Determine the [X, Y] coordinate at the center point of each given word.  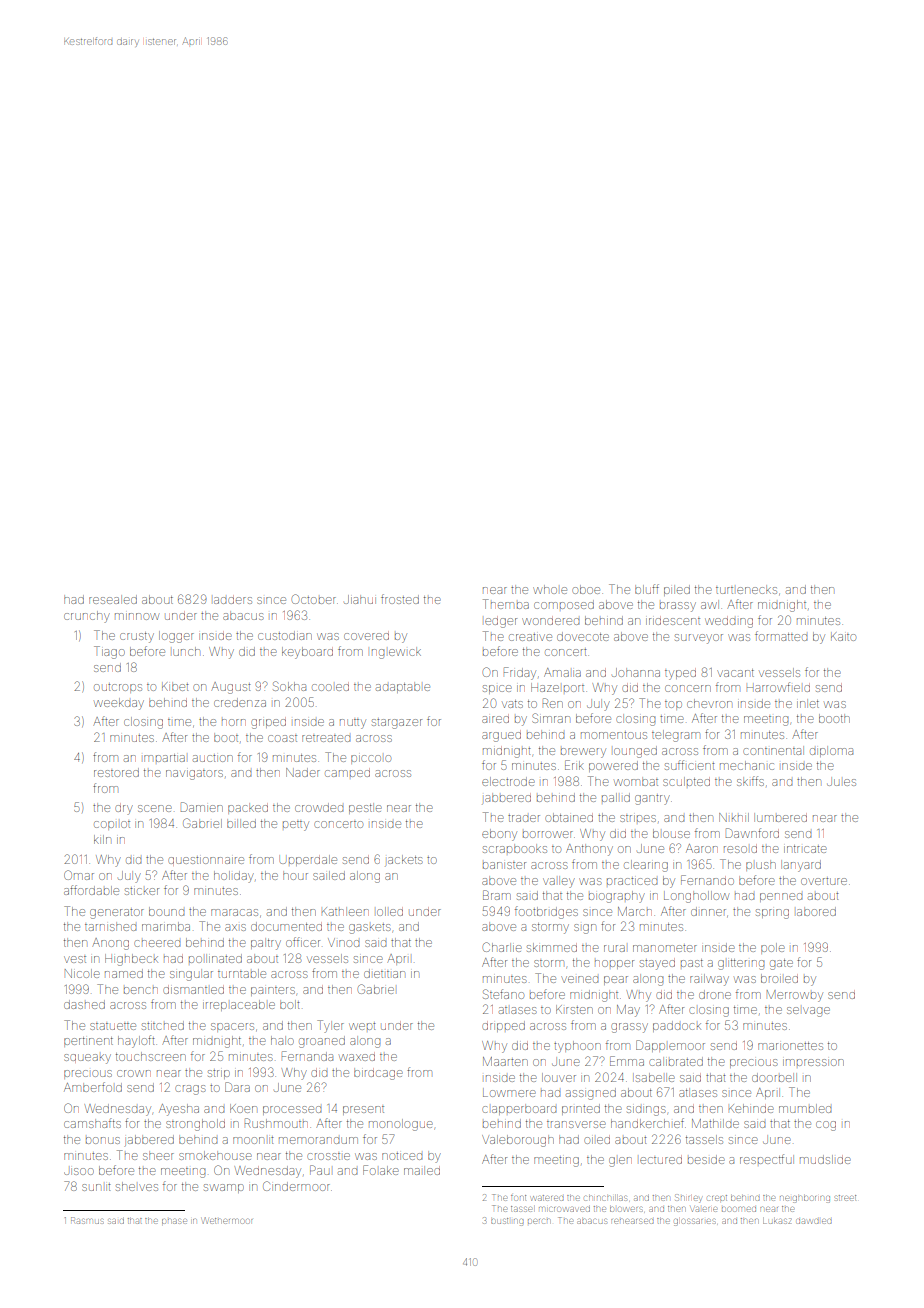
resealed [113, 599]
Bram [497, 895]
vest [75, 959]
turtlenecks [746, 589]
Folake [381, 1170]
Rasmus [87, 1220]
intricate [805, 849]
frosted [400, 599]
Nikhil [734, 817]
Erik [574, 765]
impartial [164, 758]
